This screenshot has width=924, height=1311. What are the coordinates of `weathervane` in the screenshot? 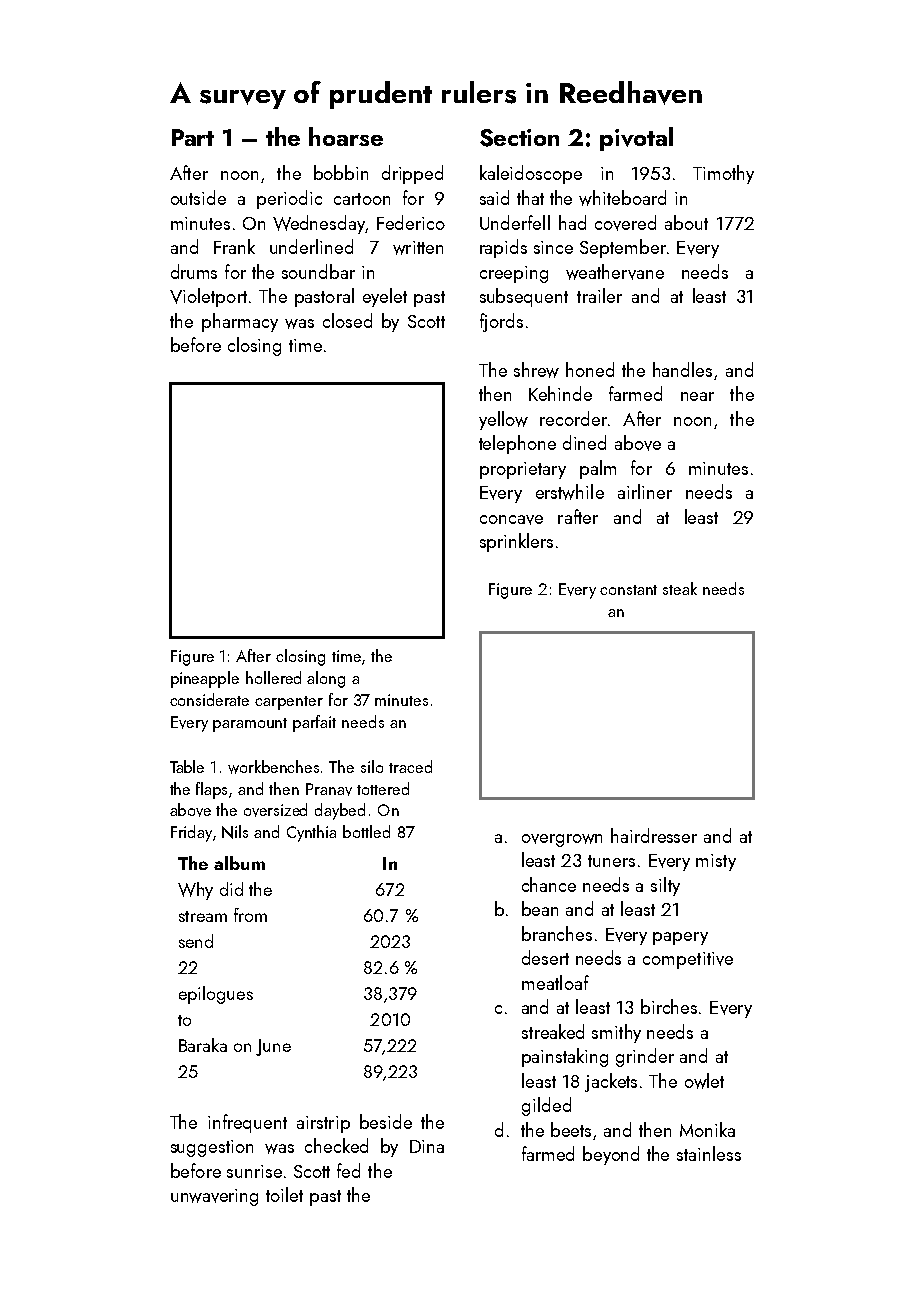 It's located at (615, 272).
